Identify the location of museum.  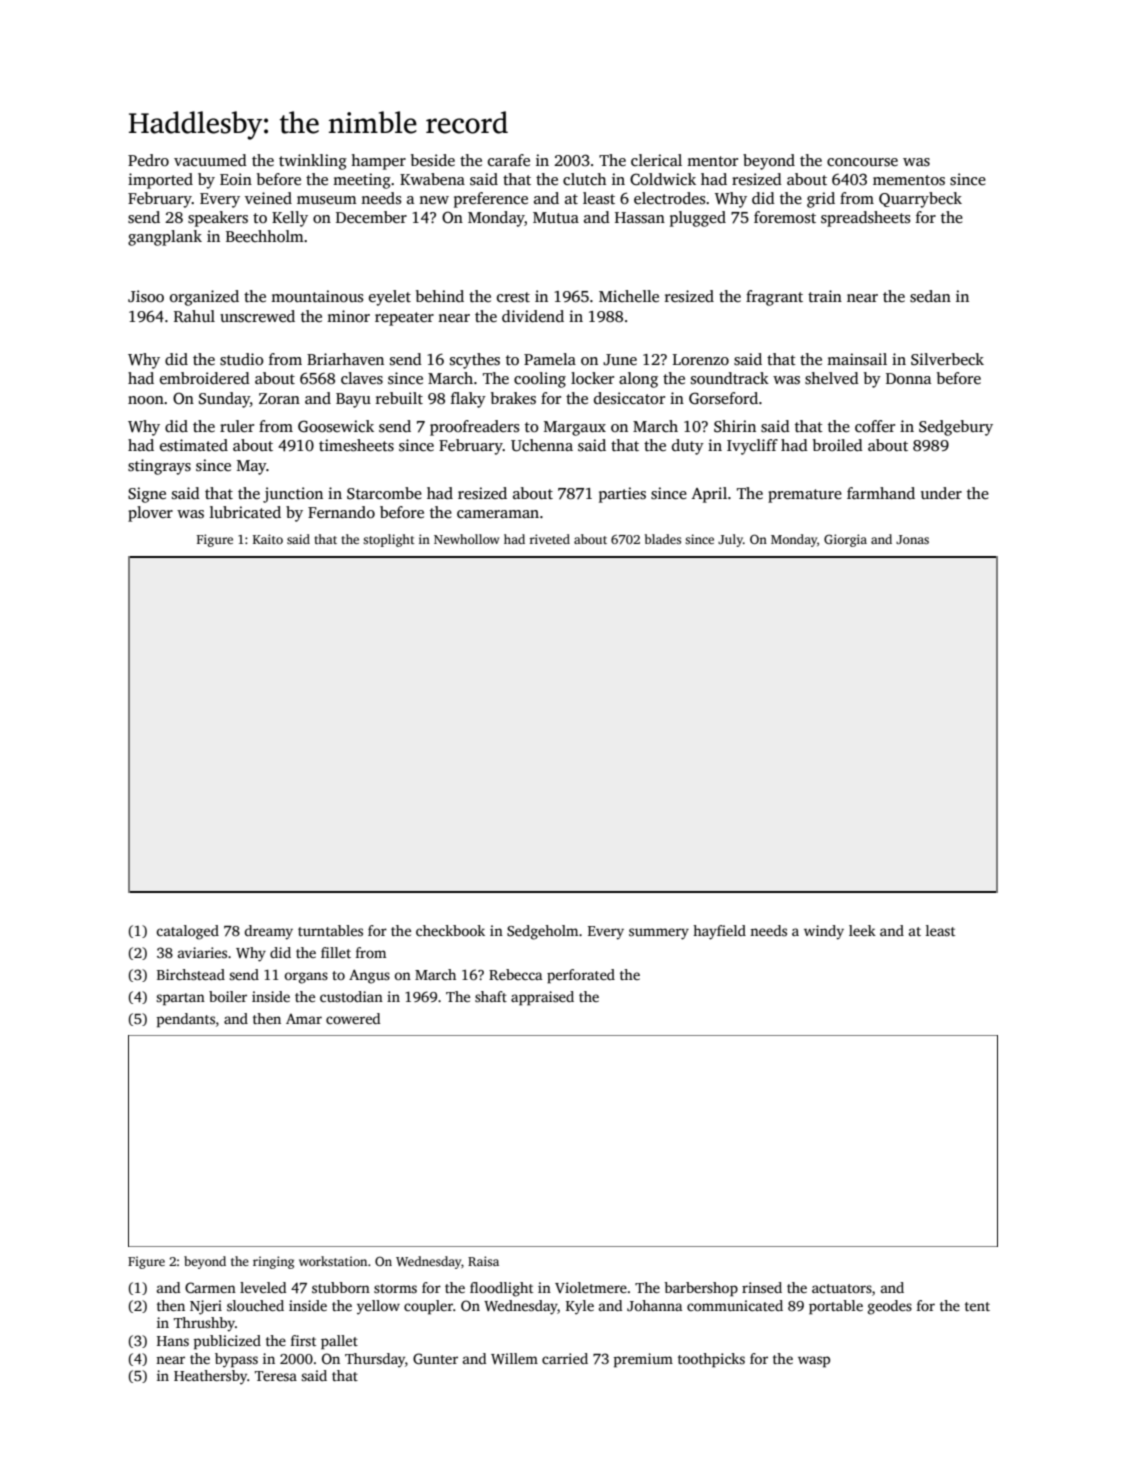
(327, 200).
